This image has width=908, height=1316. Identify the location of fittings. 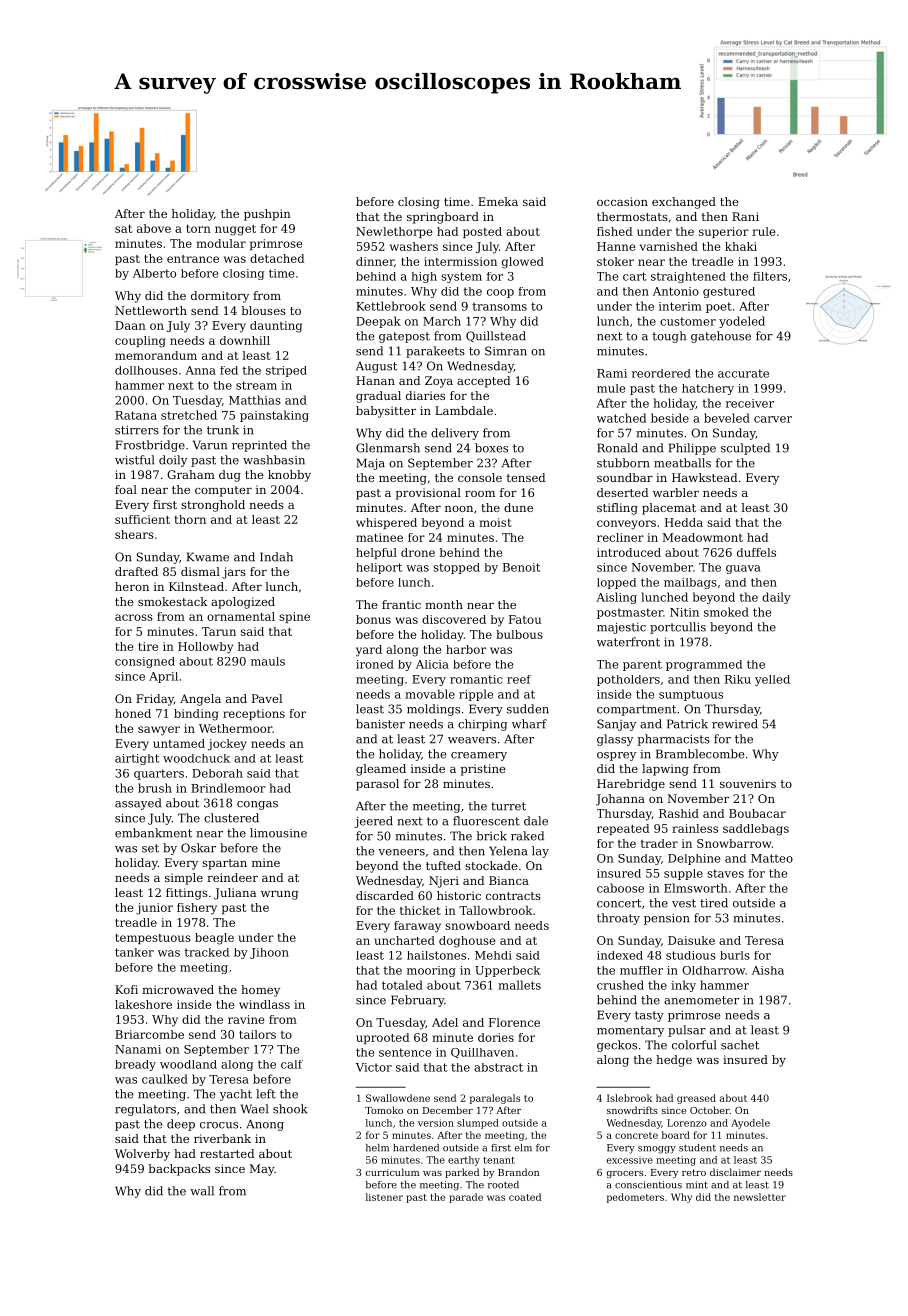
(187, 894).
